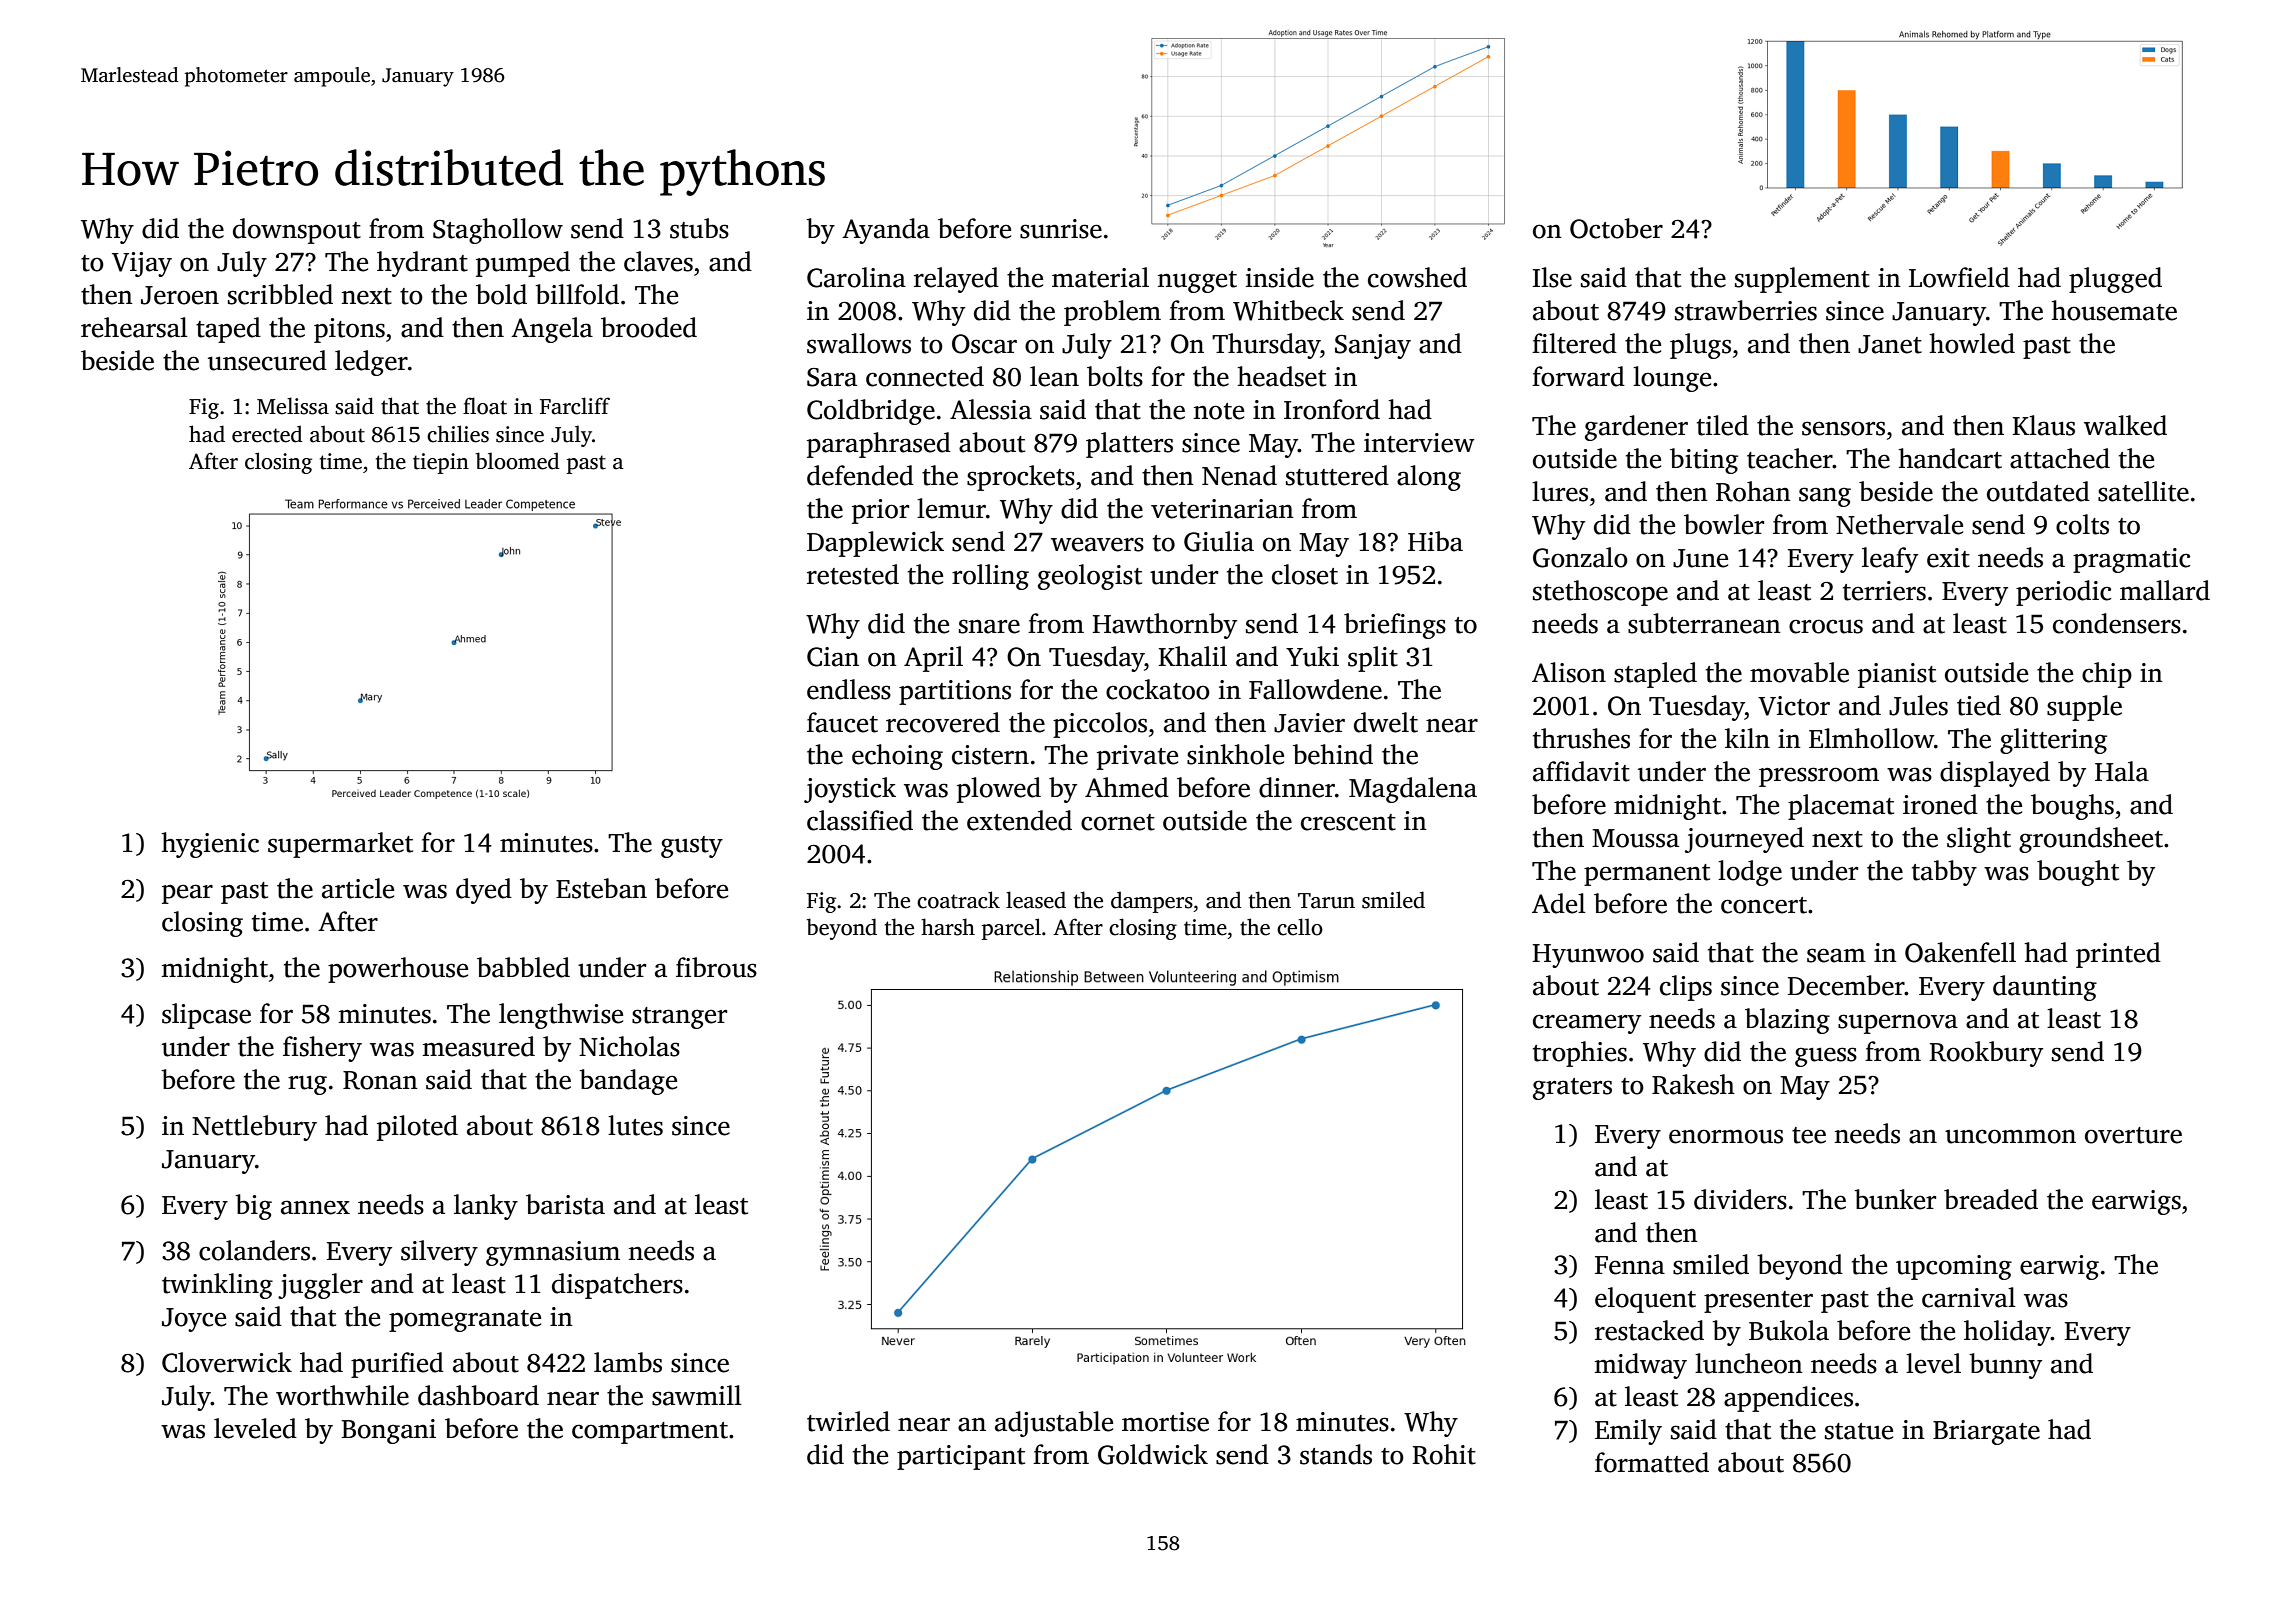 The width and height of the screenshot is (2292, 1620). I want to click on groundsheet, so click(2091, 840).
